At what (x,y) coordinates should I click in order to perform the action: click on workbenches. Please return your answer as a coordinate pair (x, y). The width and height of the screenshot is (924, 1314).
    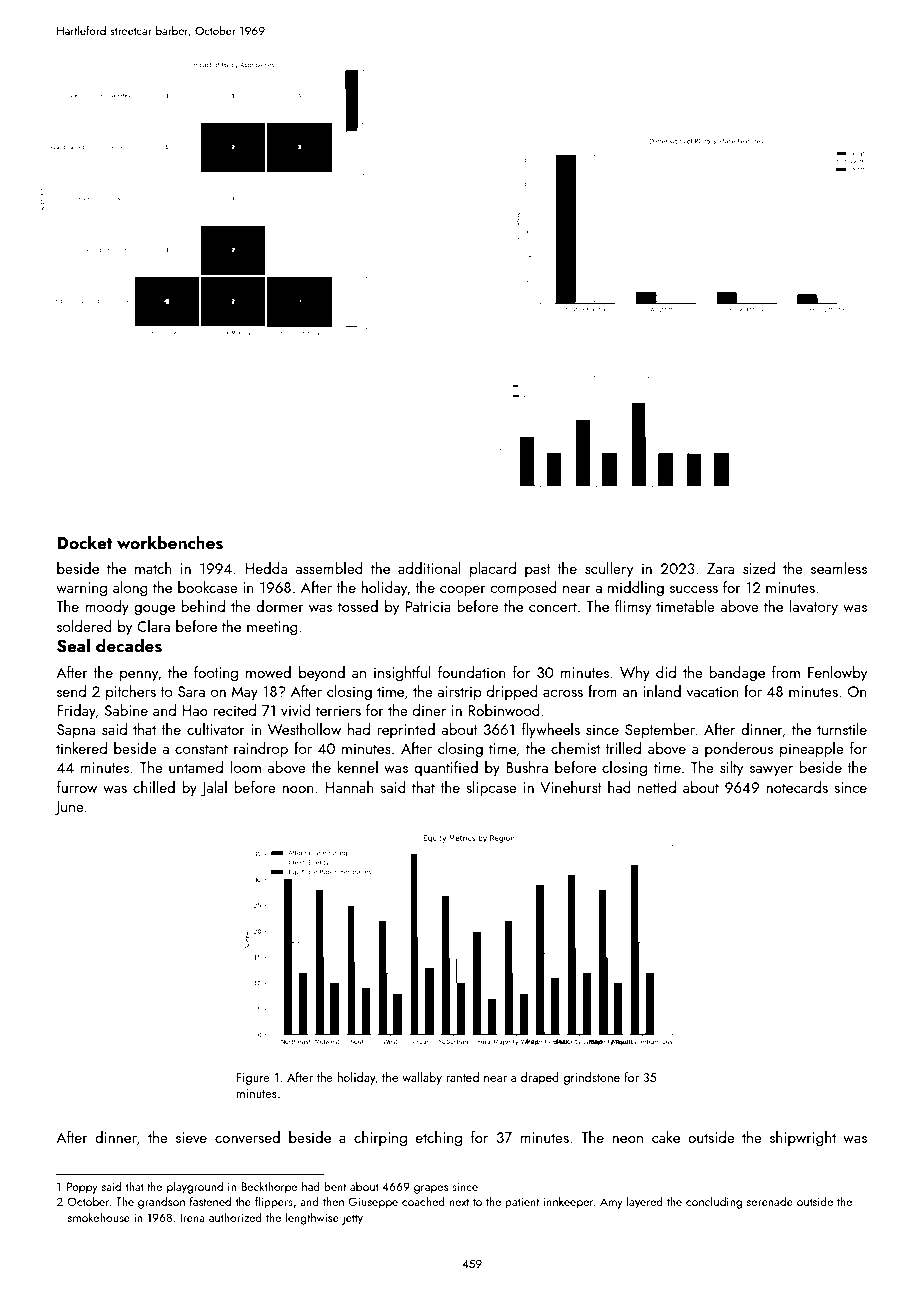
    Looking at the image, I should click on (170, 542).
